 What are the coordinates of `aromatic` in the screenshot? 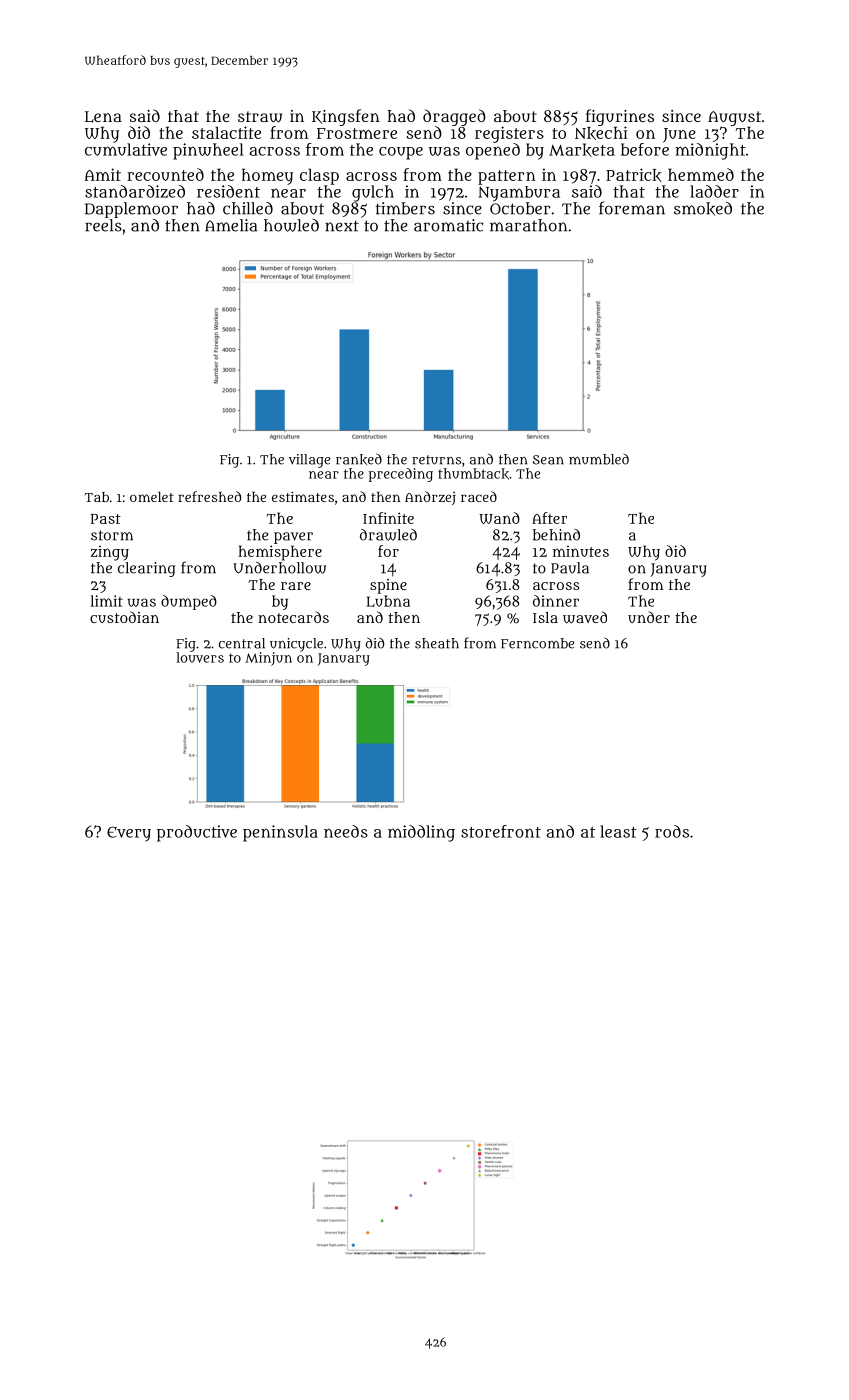 It's located at (448, 225).
